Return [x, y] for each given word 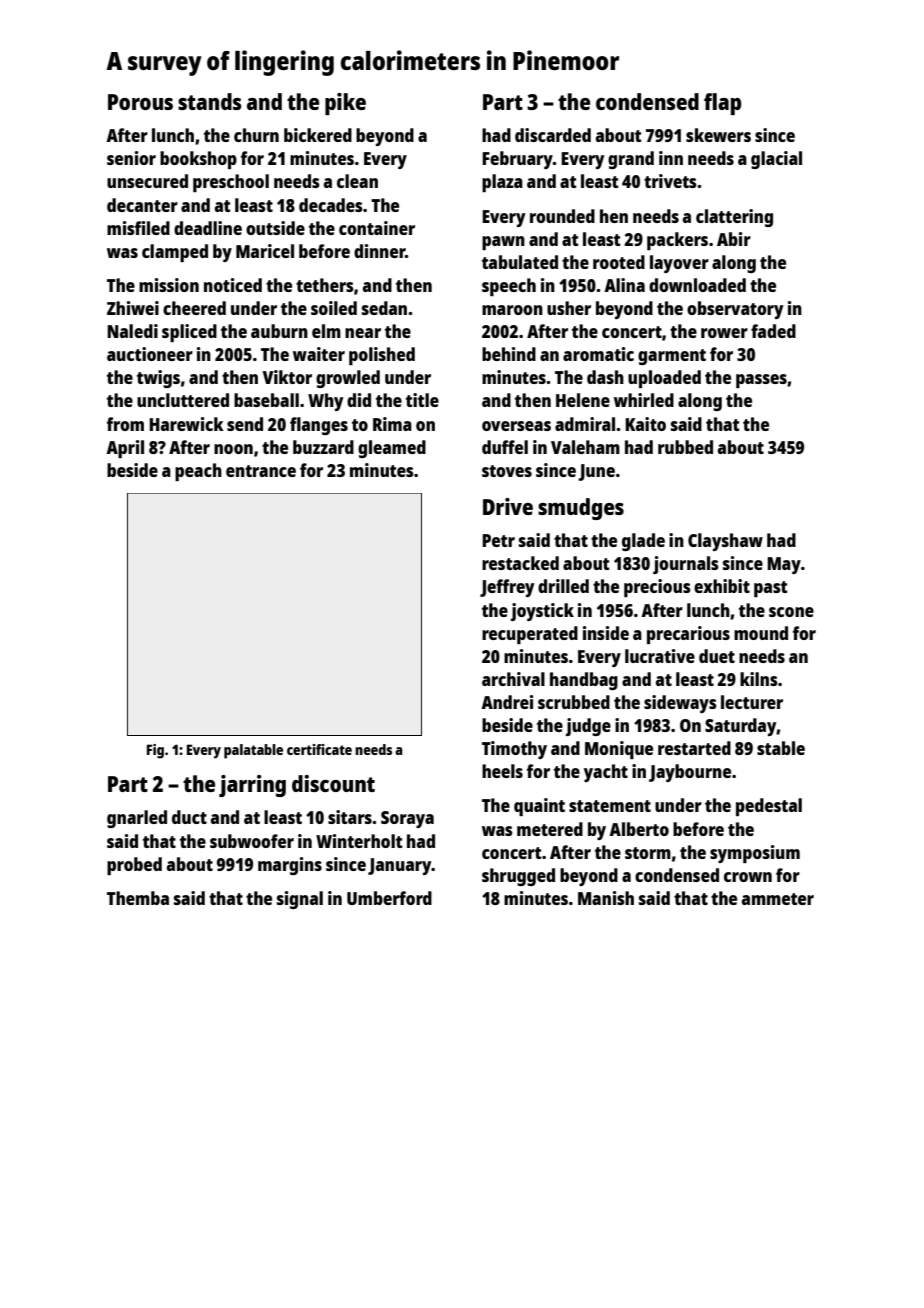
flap [722, 104]
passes [761, 381]
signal [300, 900]
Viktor [287, 377]
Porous [140, 102]
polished [382, 356]
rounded [562, 216]
